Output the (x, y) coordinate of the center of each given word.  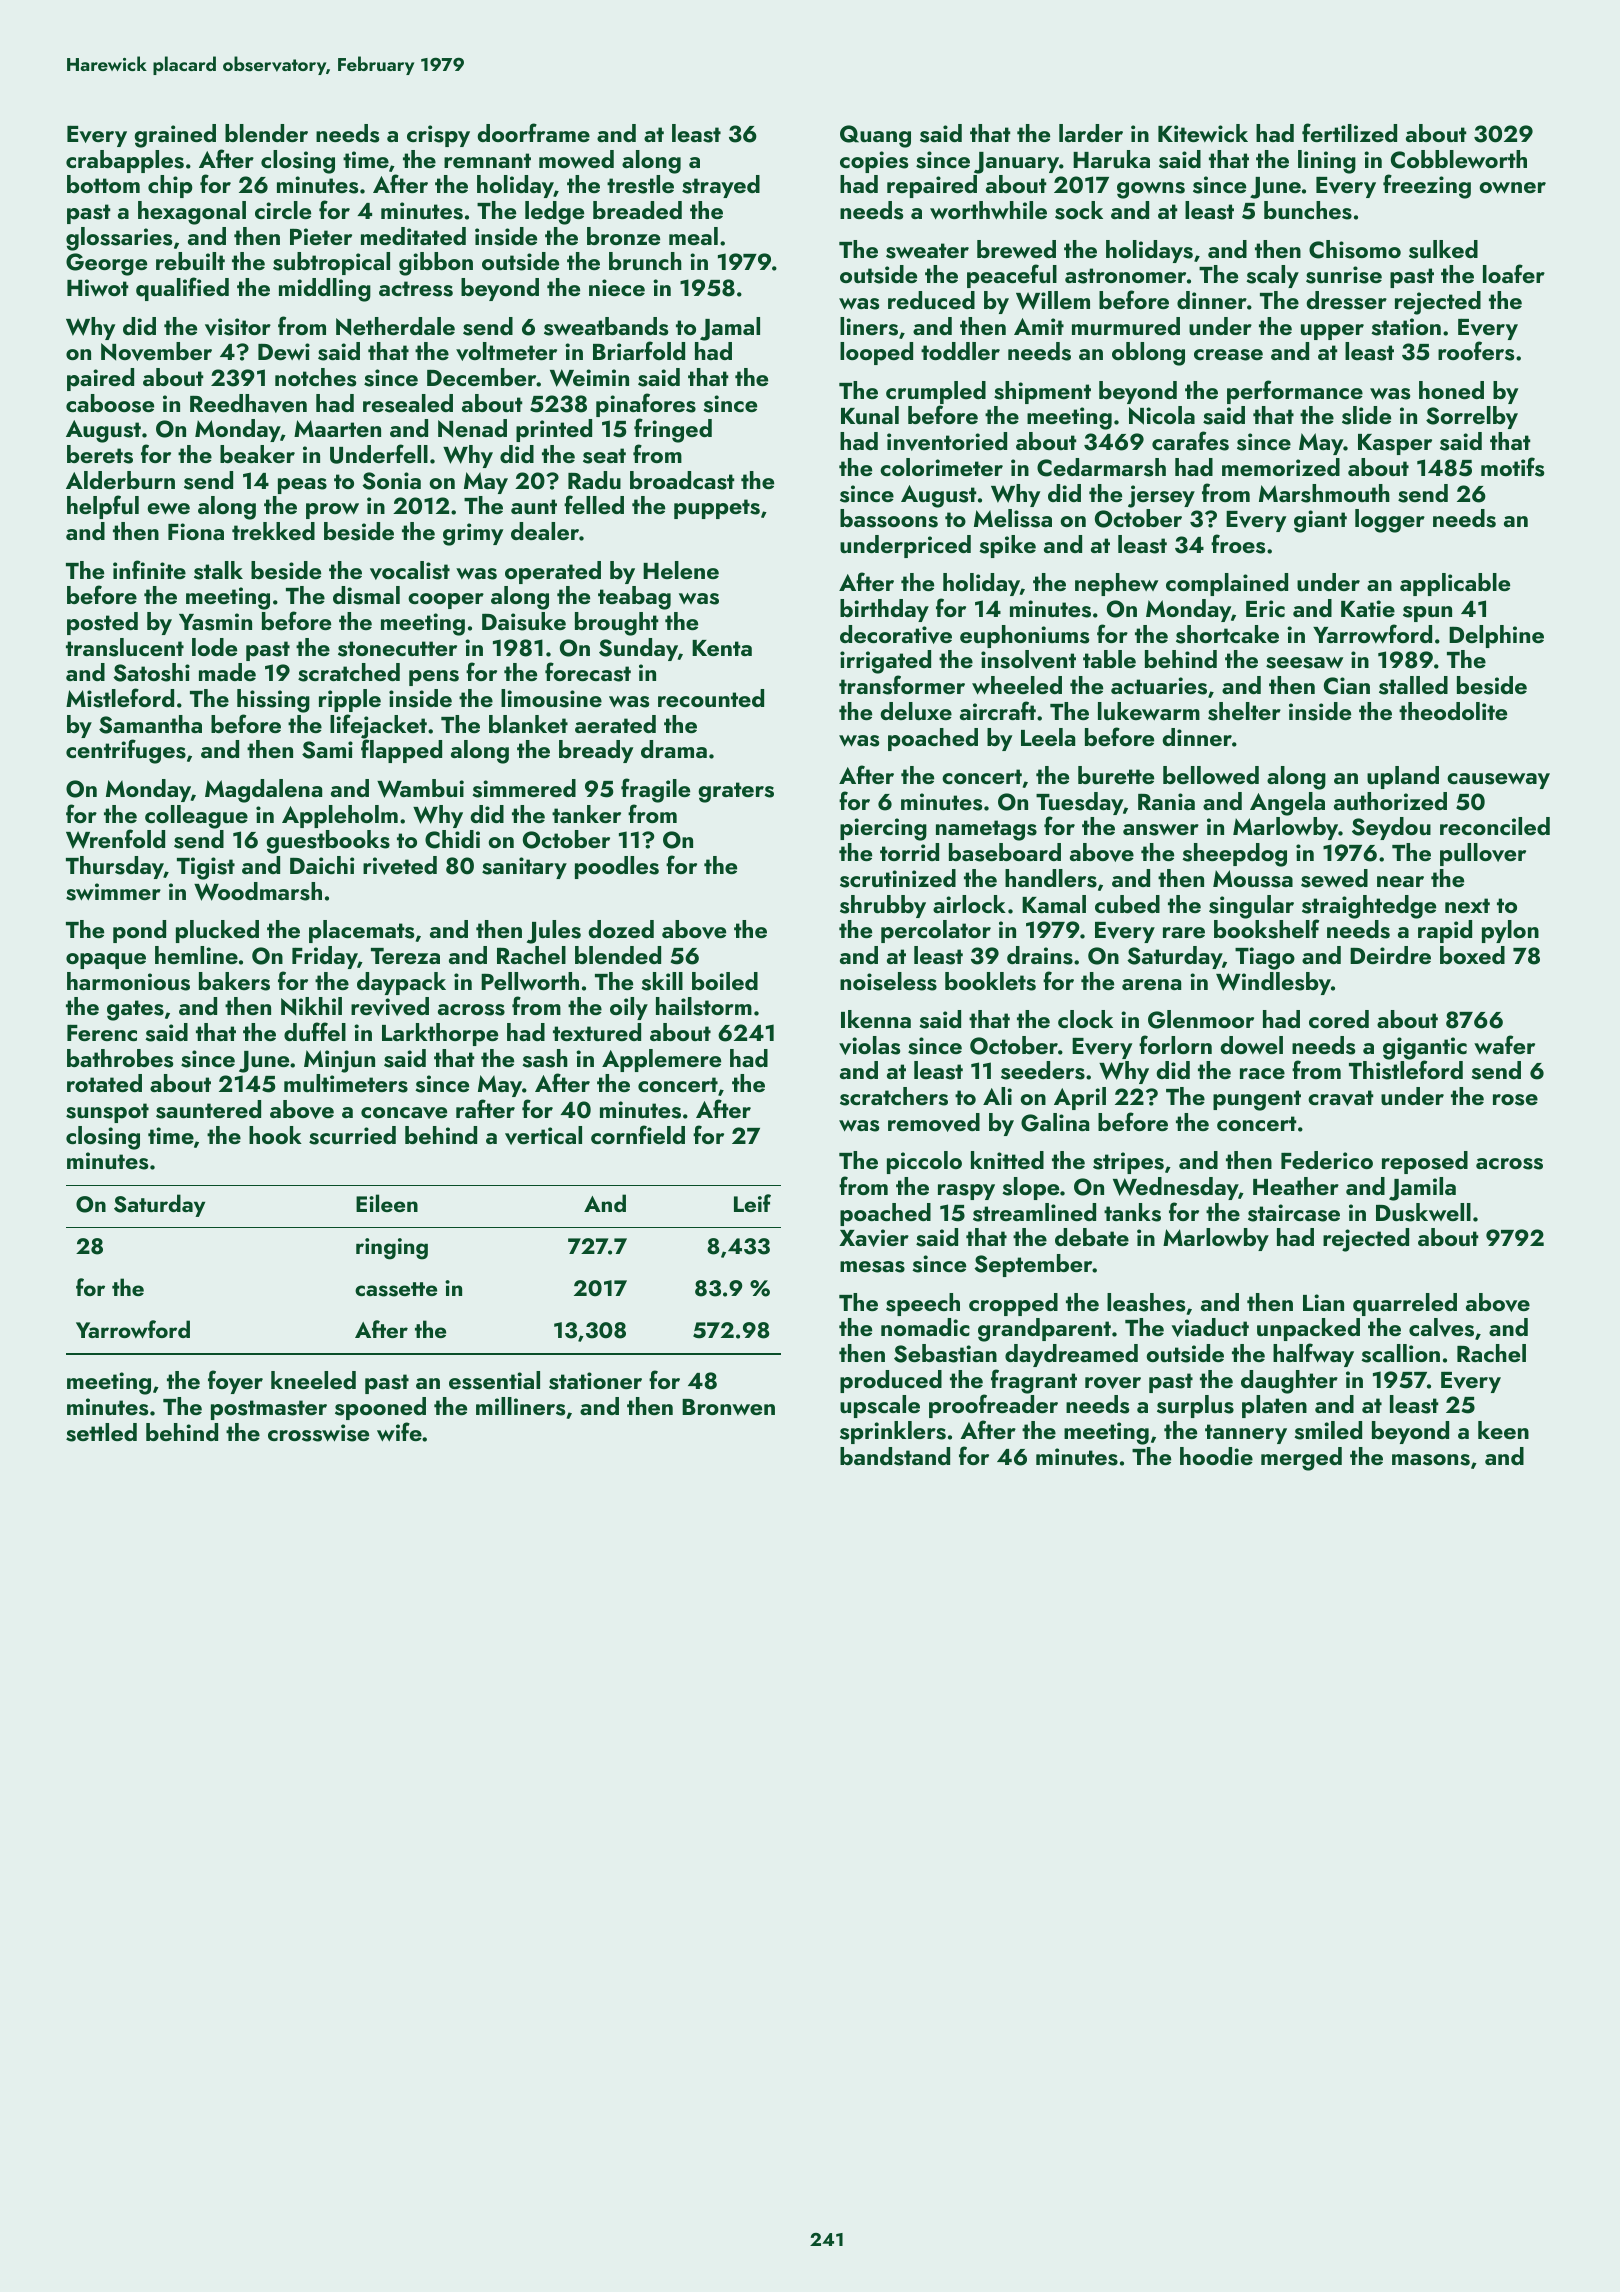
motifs (1512, 467)
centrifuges (126, 751)
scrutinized (898, 878)
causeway (1498, 781)
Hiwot (98, 287)
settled (101, 1432)
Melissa (1013, 518)
